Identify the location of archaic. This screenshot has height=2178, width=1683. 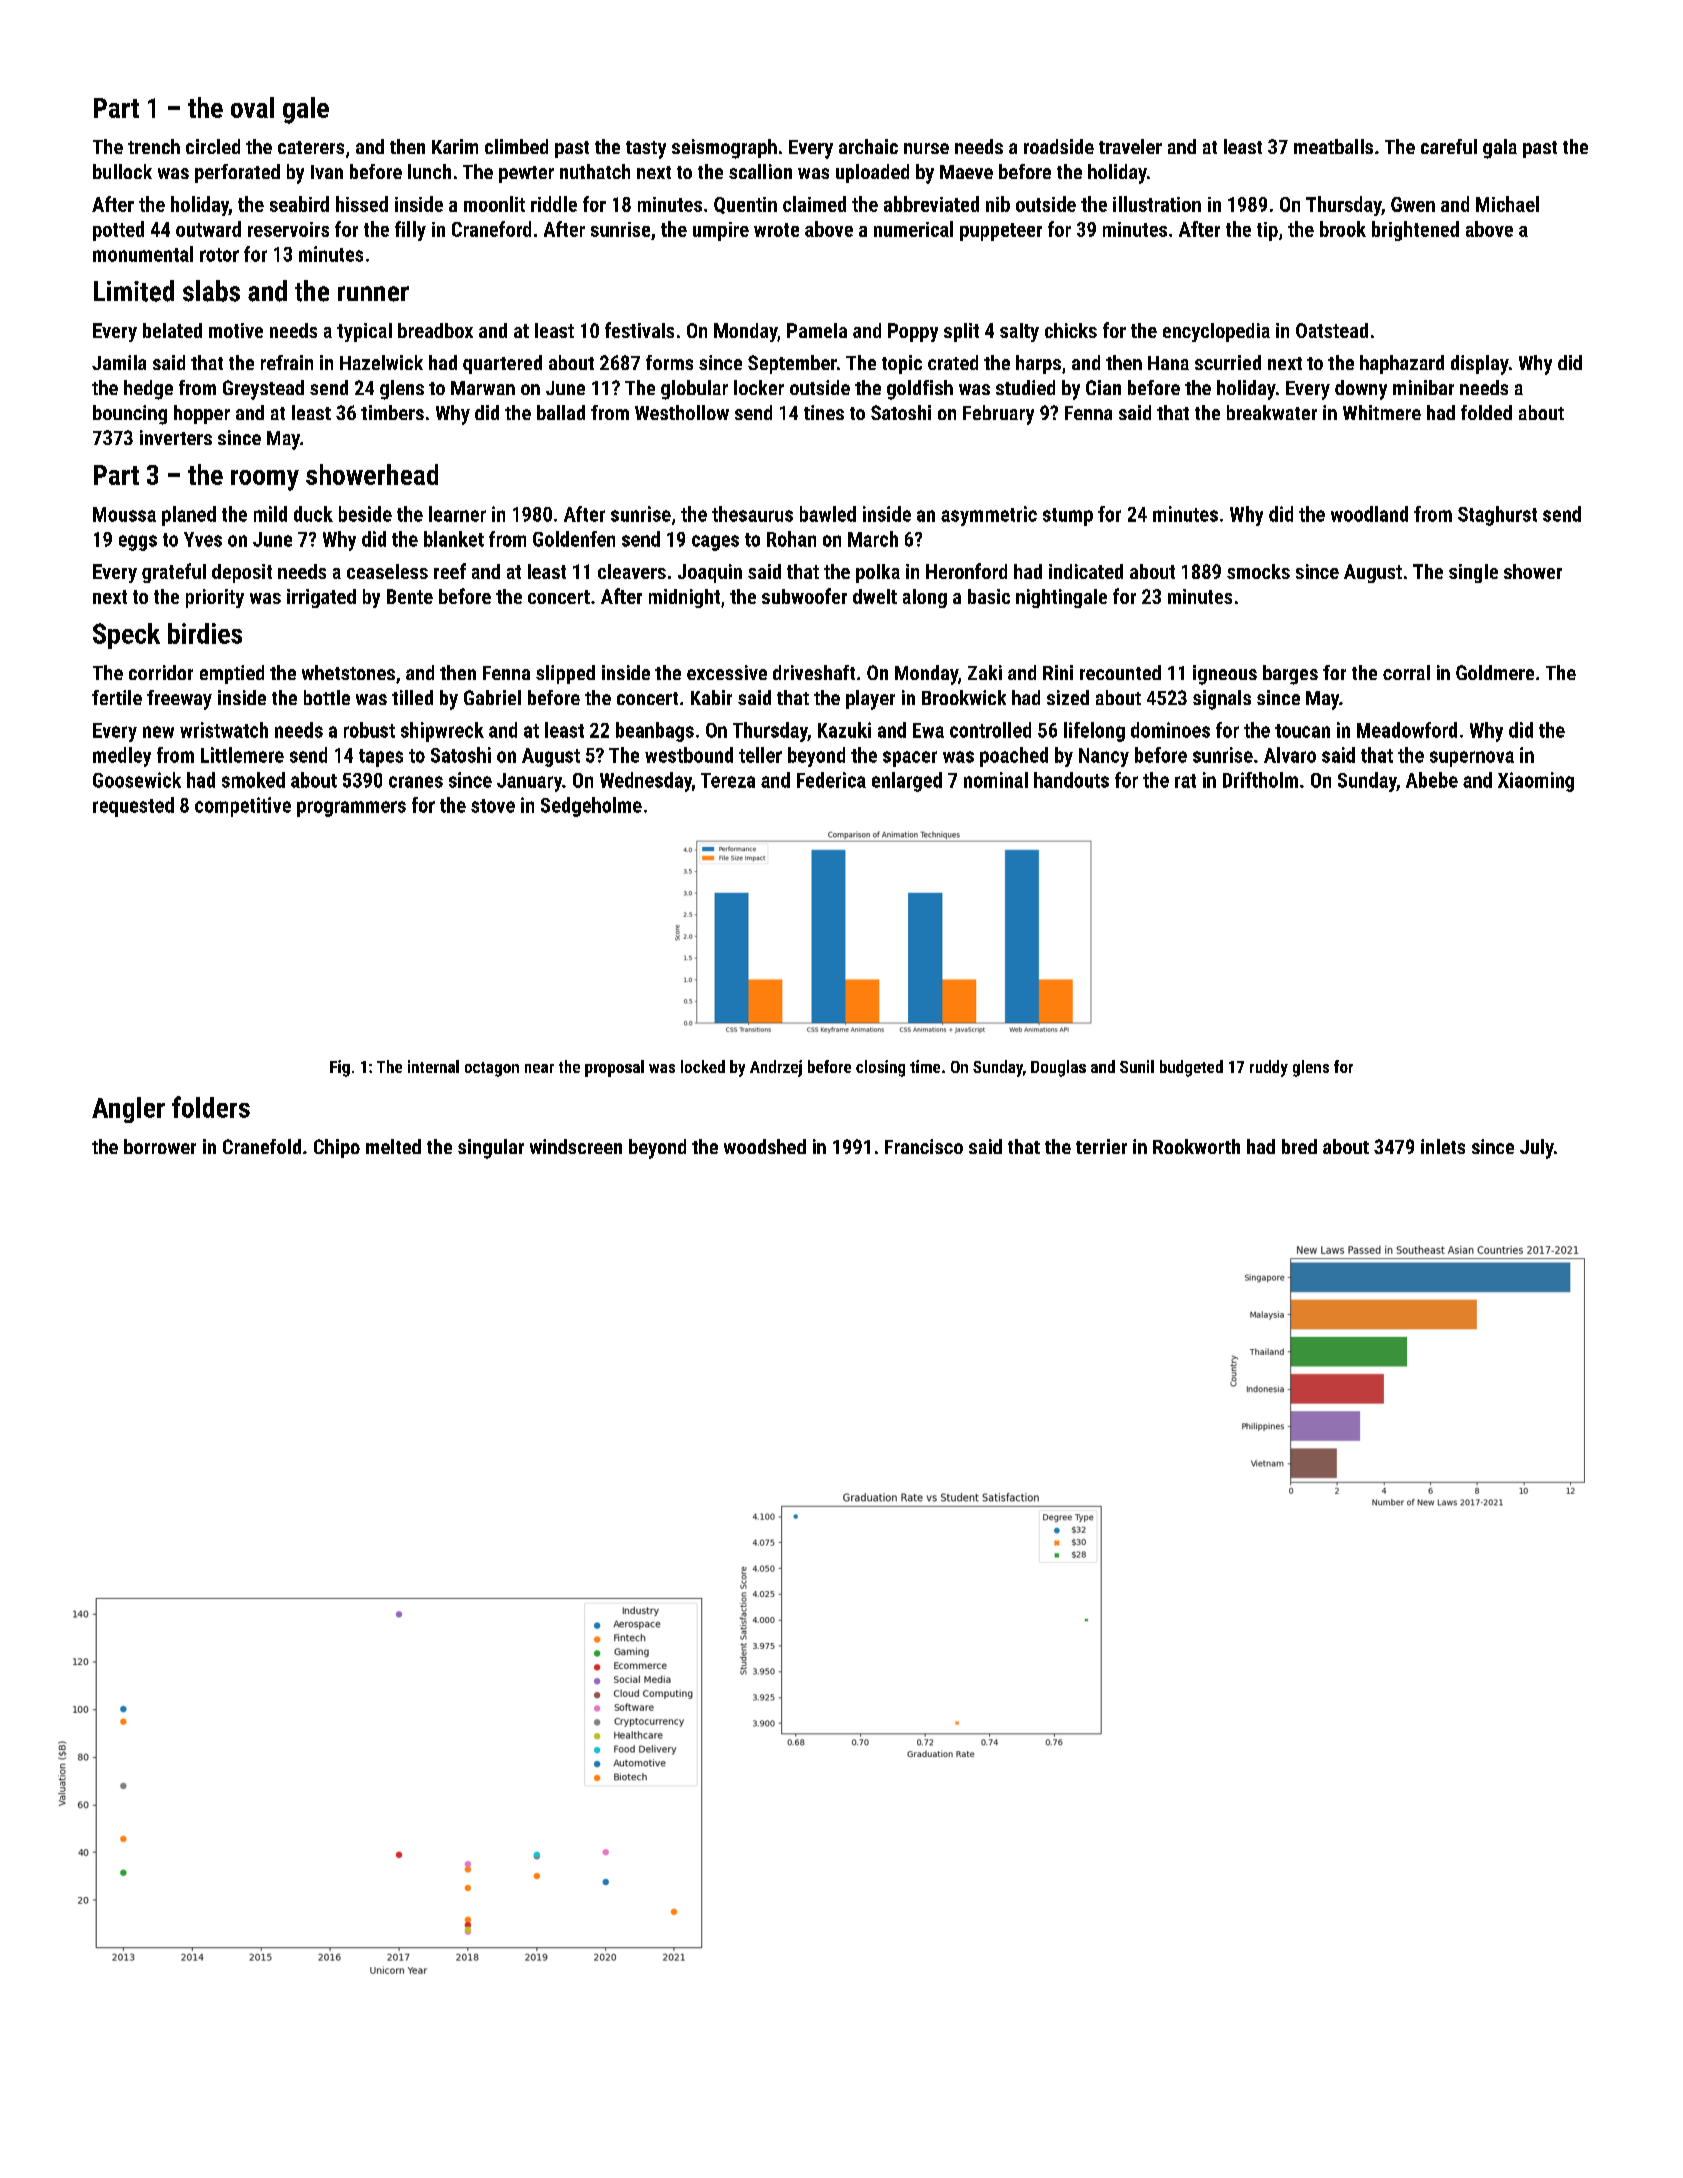
(868, 146).
